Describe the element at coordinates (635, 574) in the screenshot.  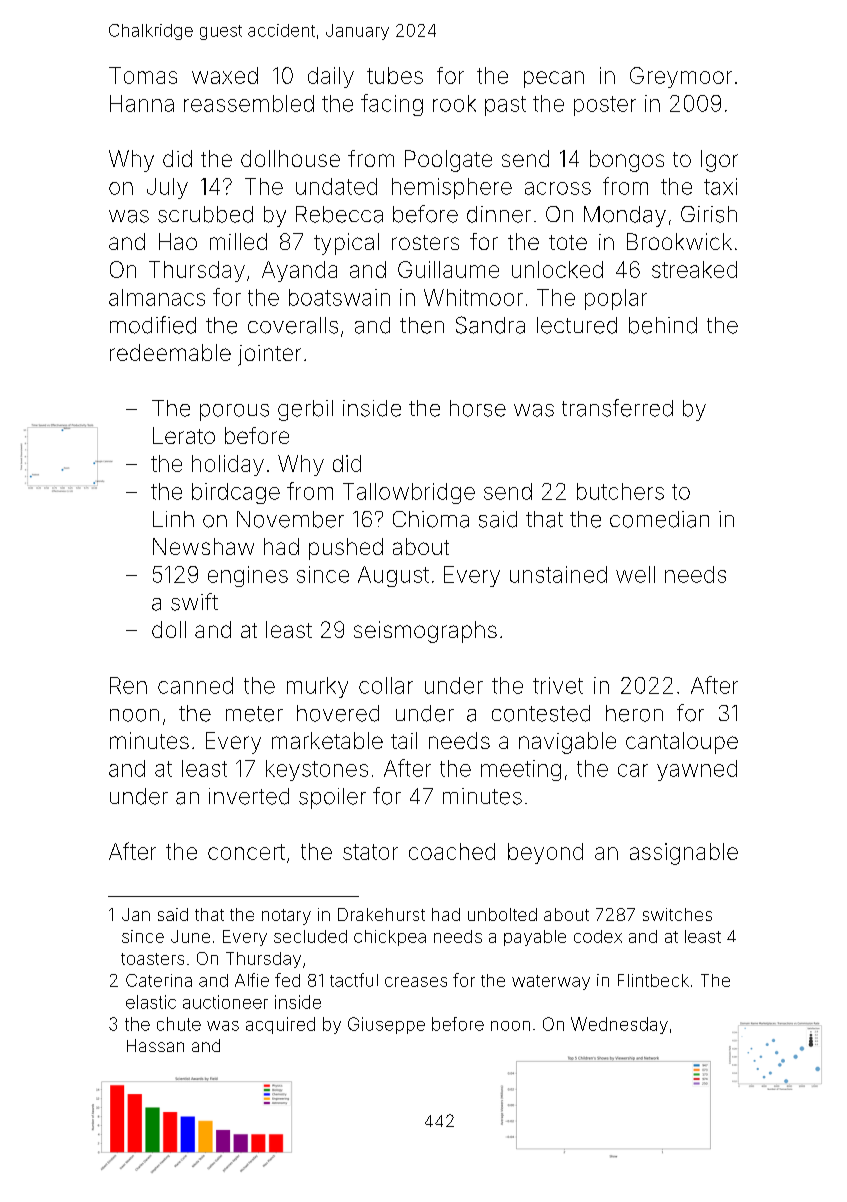
I see `well` at that location.
